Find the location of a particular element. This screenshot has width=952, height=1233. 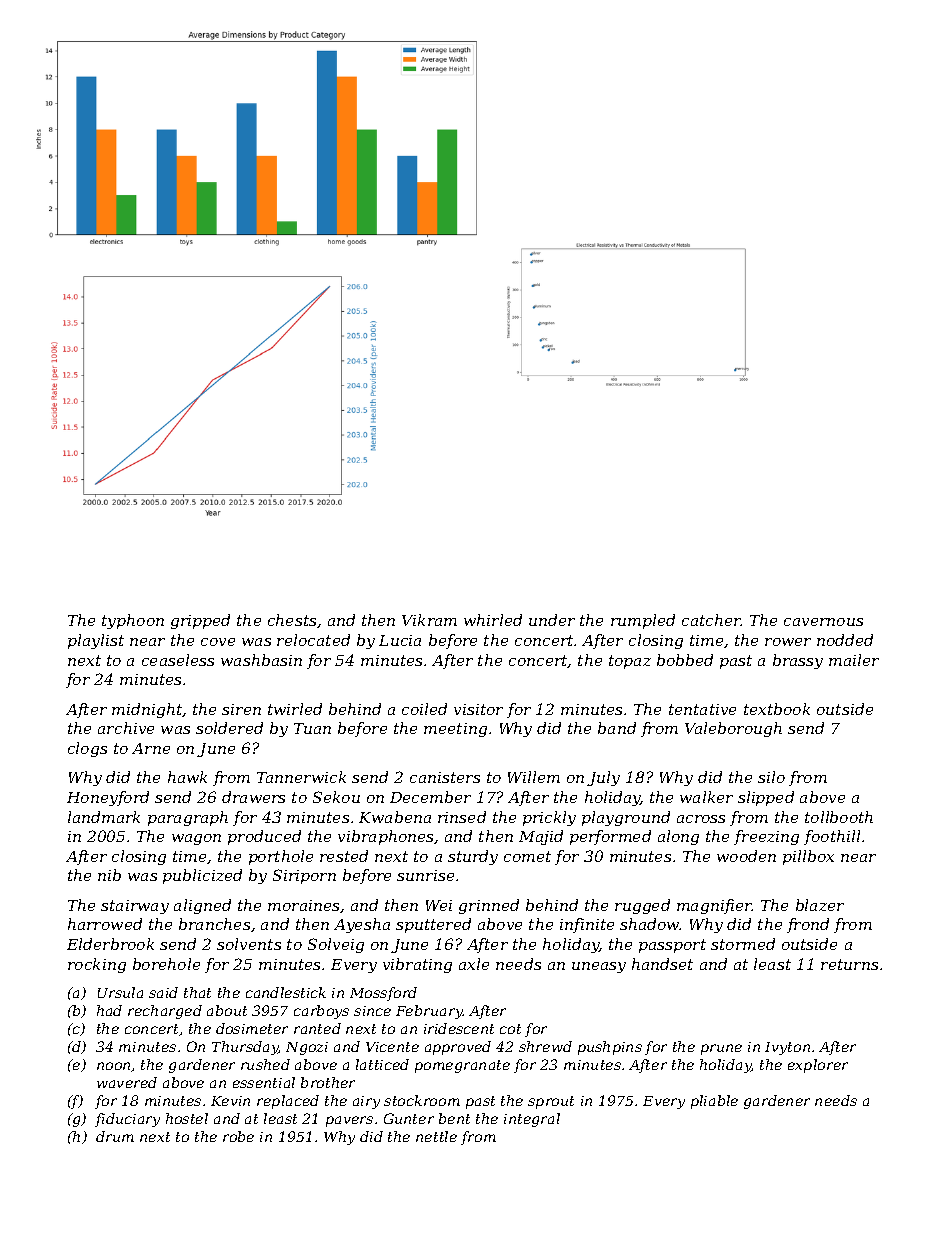

robe is located at coordinates (238, 1136).
